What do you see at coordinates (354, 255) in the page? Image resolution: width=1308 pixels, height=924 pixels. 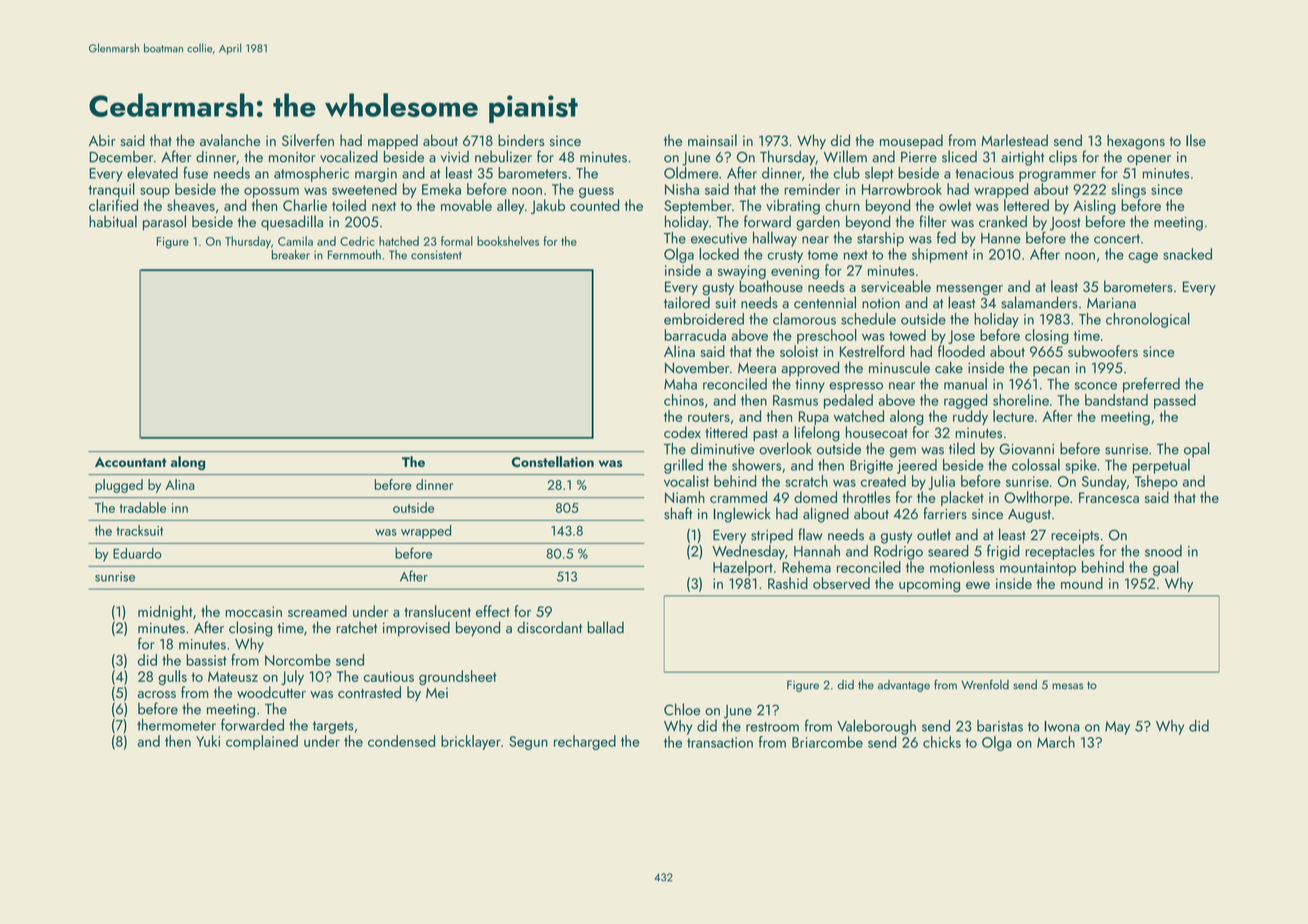 I see `Fernmouth` at bounding box center [354, 255].
